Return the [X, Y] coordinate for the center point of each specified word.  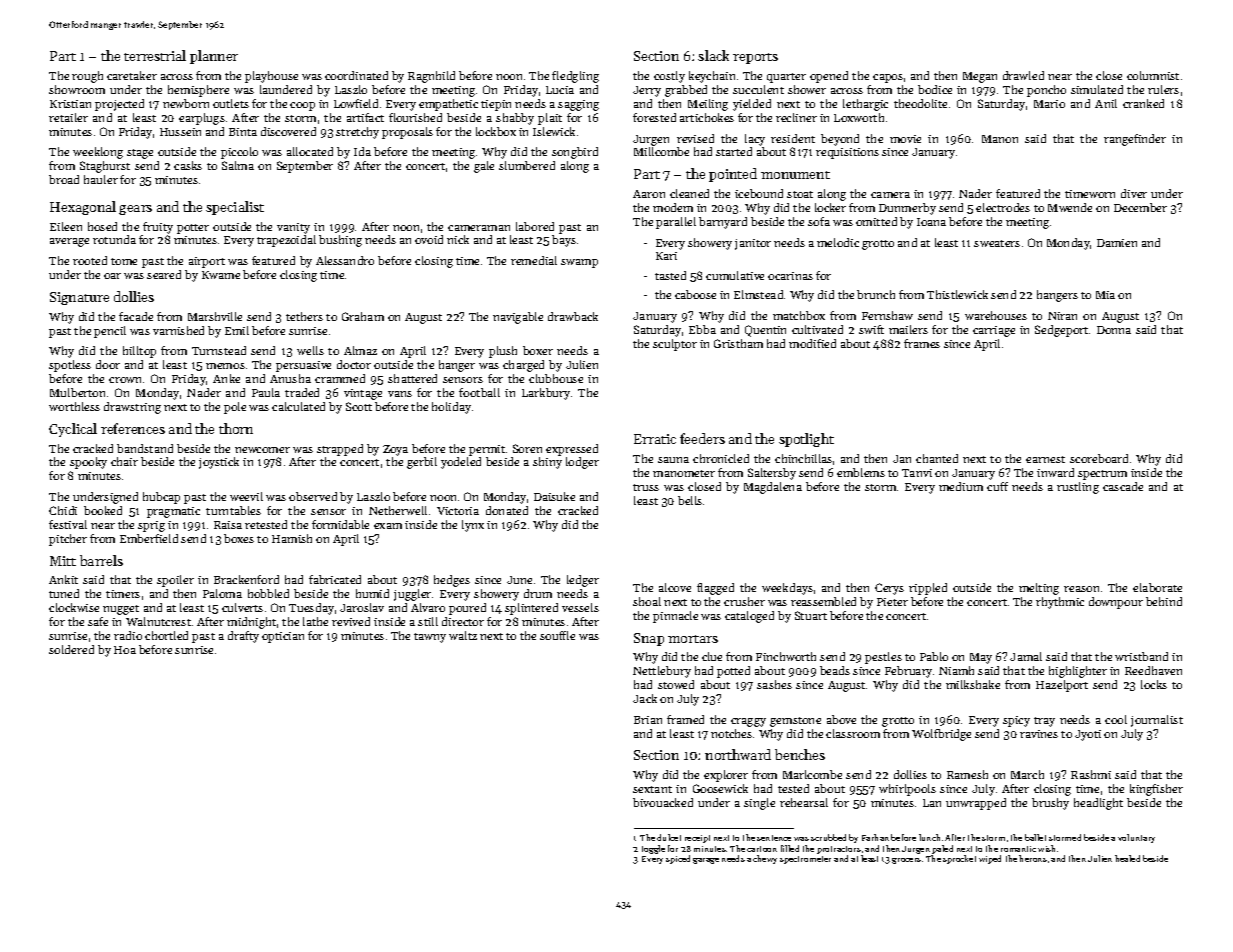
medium [961, 486]
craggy [748, 722]
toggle [653, 849]
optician [283, 637]
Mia [1105, 295]
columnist [1153, 75]
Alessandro [345, 260]
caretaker [132, 75]
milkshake [973, 684]
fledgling [575, 77]
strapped [340, 450]
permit [487, 450]
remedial [534, 260]
